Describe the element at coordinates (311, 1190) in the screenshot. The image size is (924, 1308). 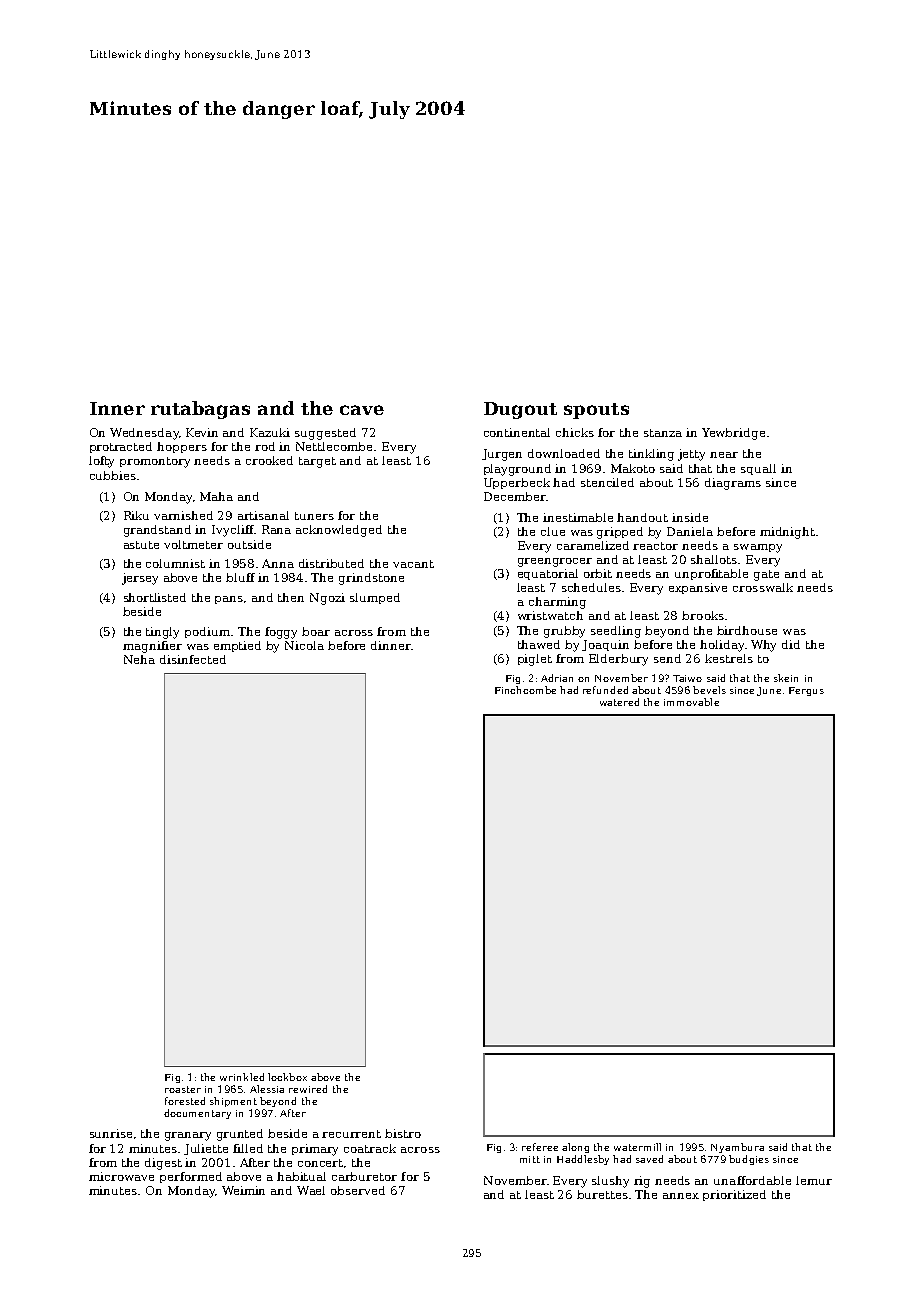
I see `Wael` at that location.
